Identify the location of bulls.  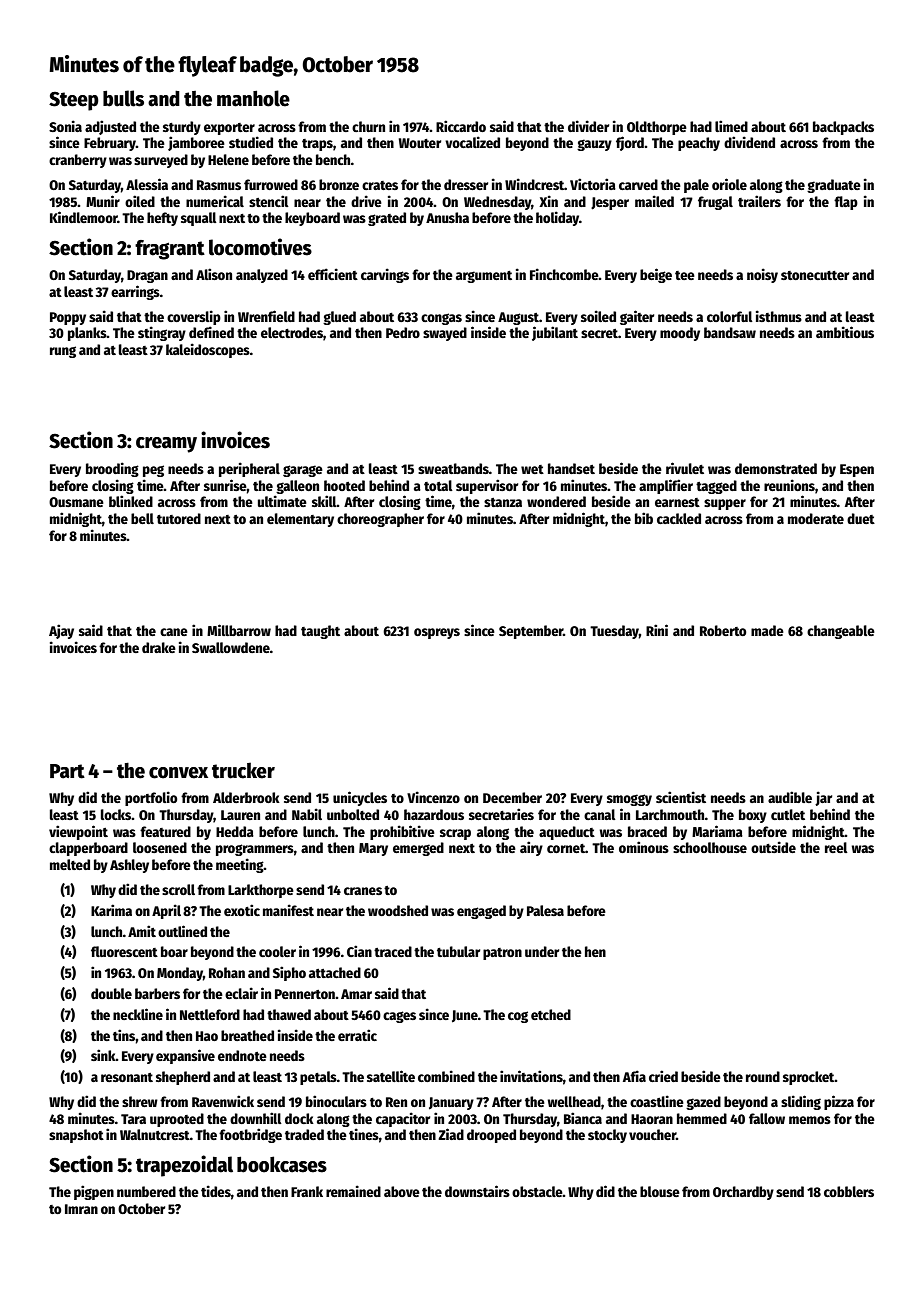
(123, 98).
